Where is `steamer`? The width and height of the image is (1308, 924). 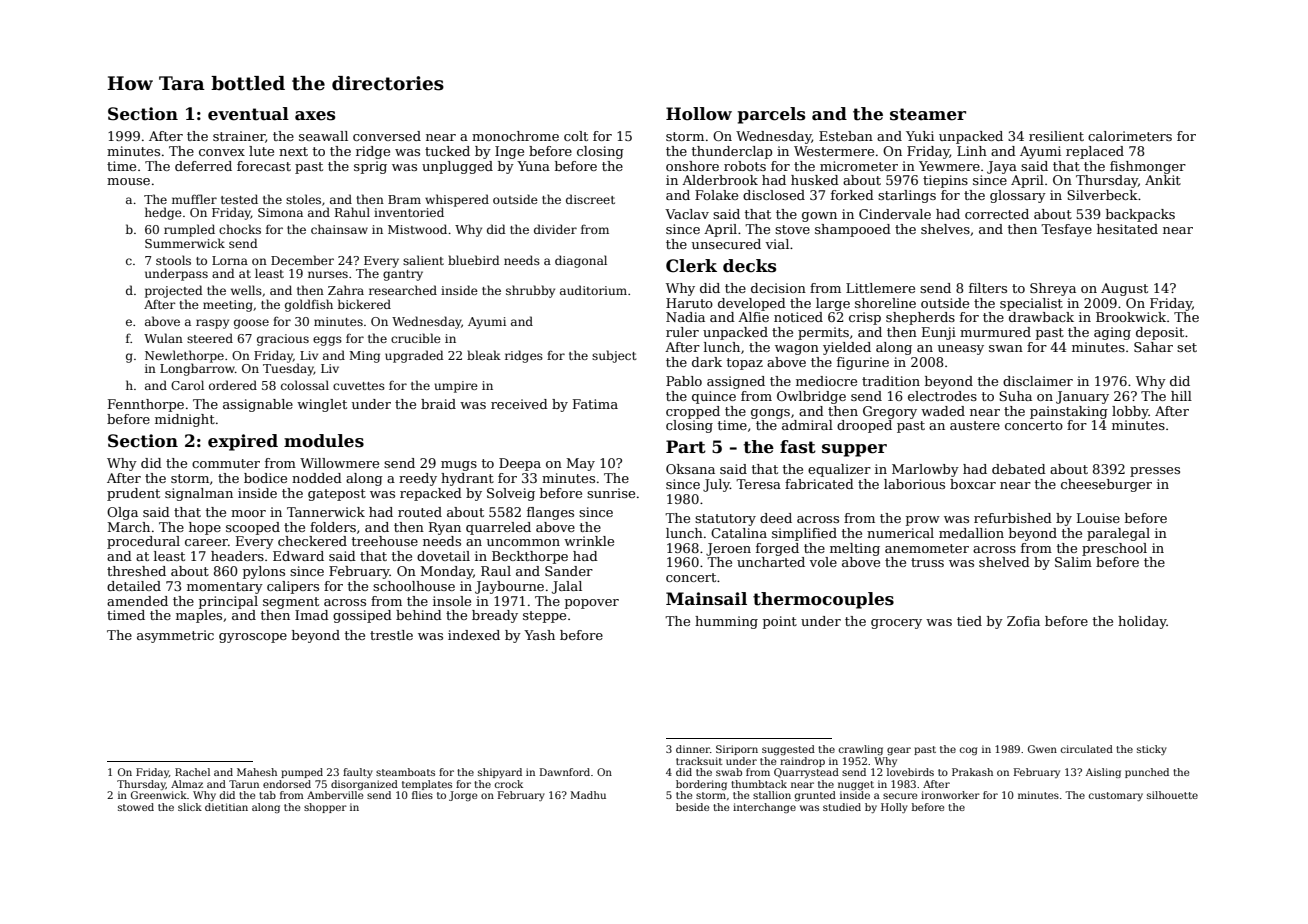 steamer is located at coordinates (928, 114).
